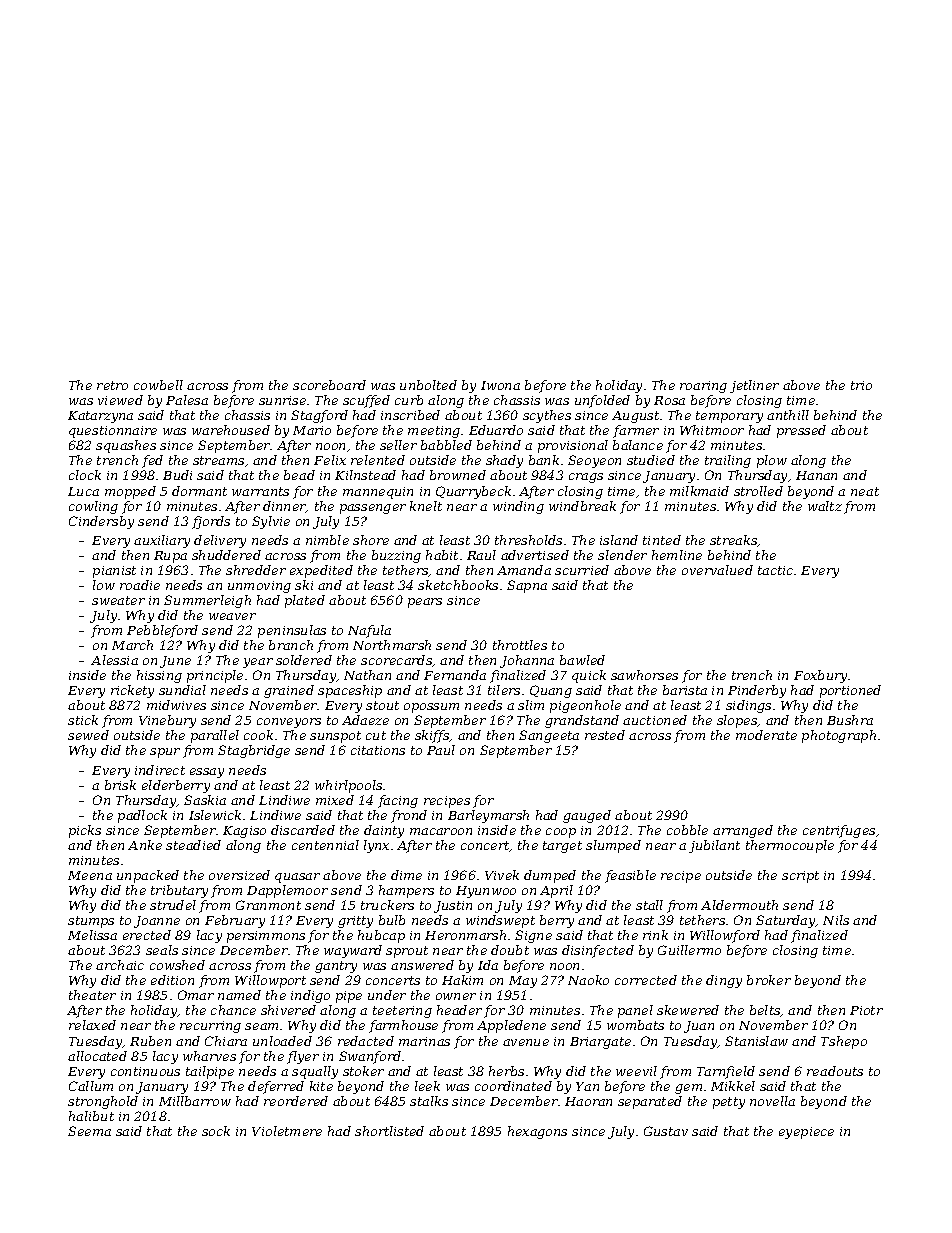 The height and width of the screenshot is (1233, 952). I want to click on Seema, so click(89, 1131).
